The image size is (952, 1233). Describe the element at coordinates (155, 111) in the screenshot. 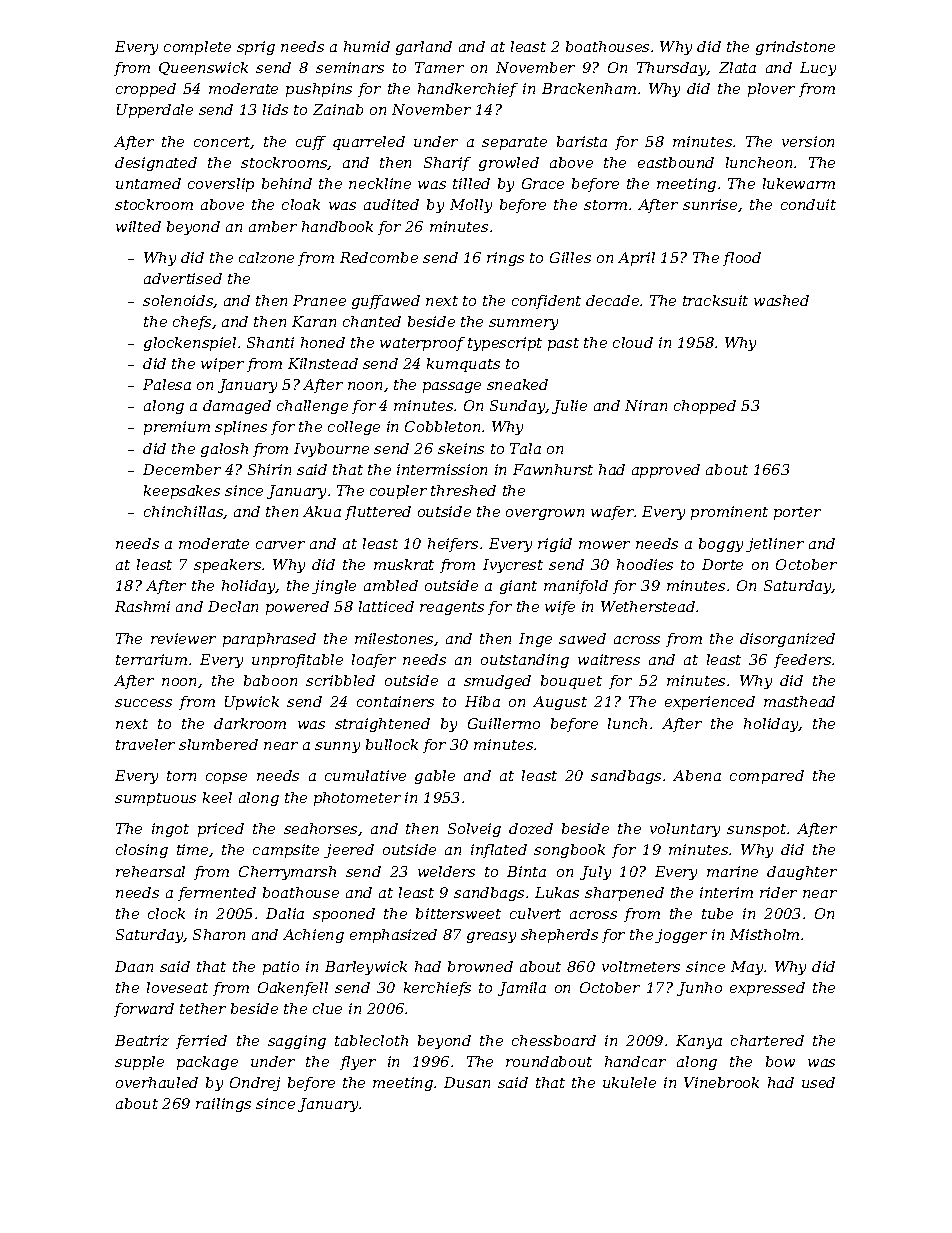

I see `Upperdale` at that location.
